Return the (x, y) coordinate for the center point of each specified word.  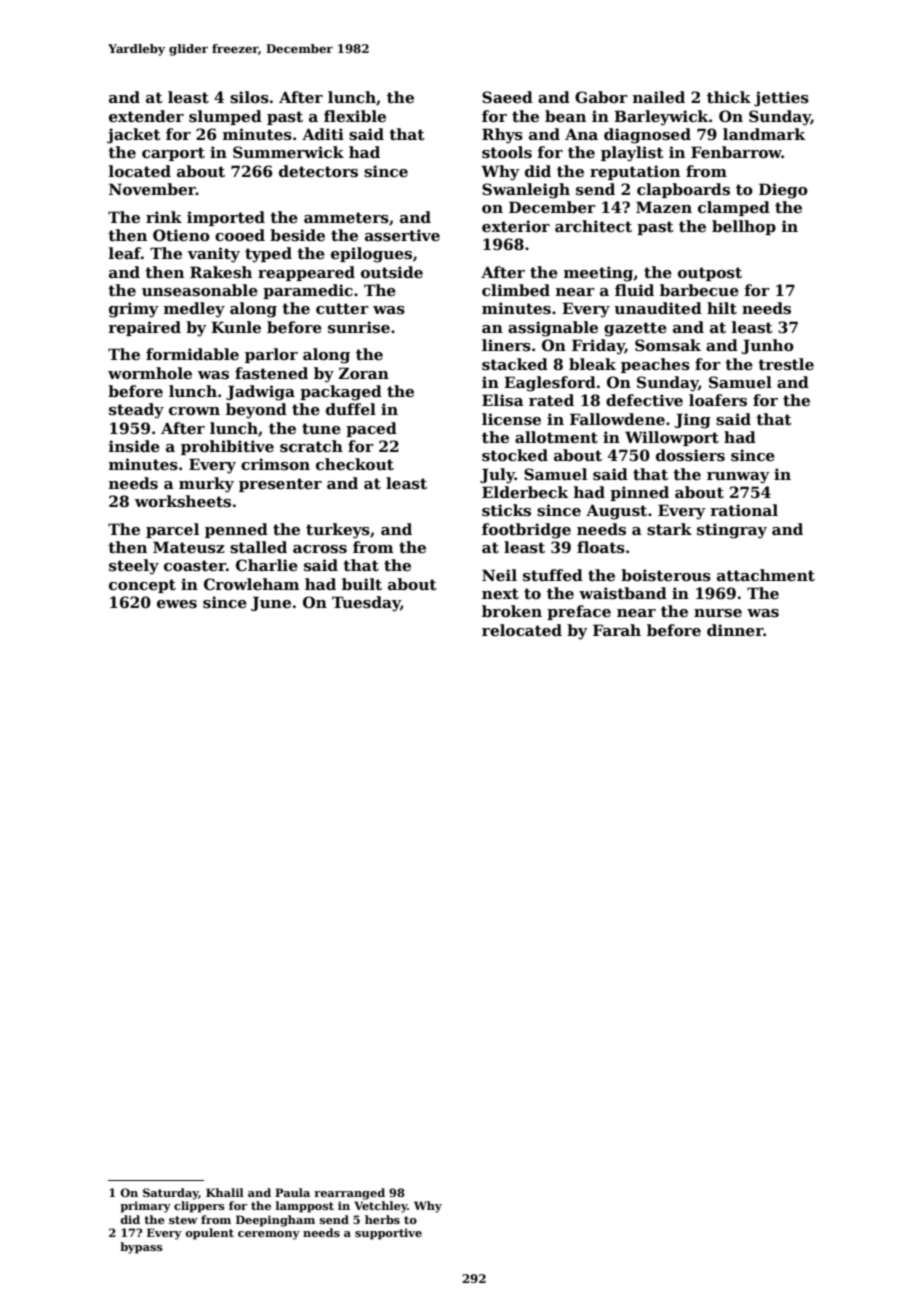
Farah (617, 630)
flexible (355, 116)
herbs (382, 1219)
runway (738, 478)
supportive (388, 1234)
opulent (209, 1234)
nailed (659, 97)
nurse (718, 613)
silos (249, 97)
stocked (515, 455)
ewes (177, 604)
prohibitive (227, 447)
